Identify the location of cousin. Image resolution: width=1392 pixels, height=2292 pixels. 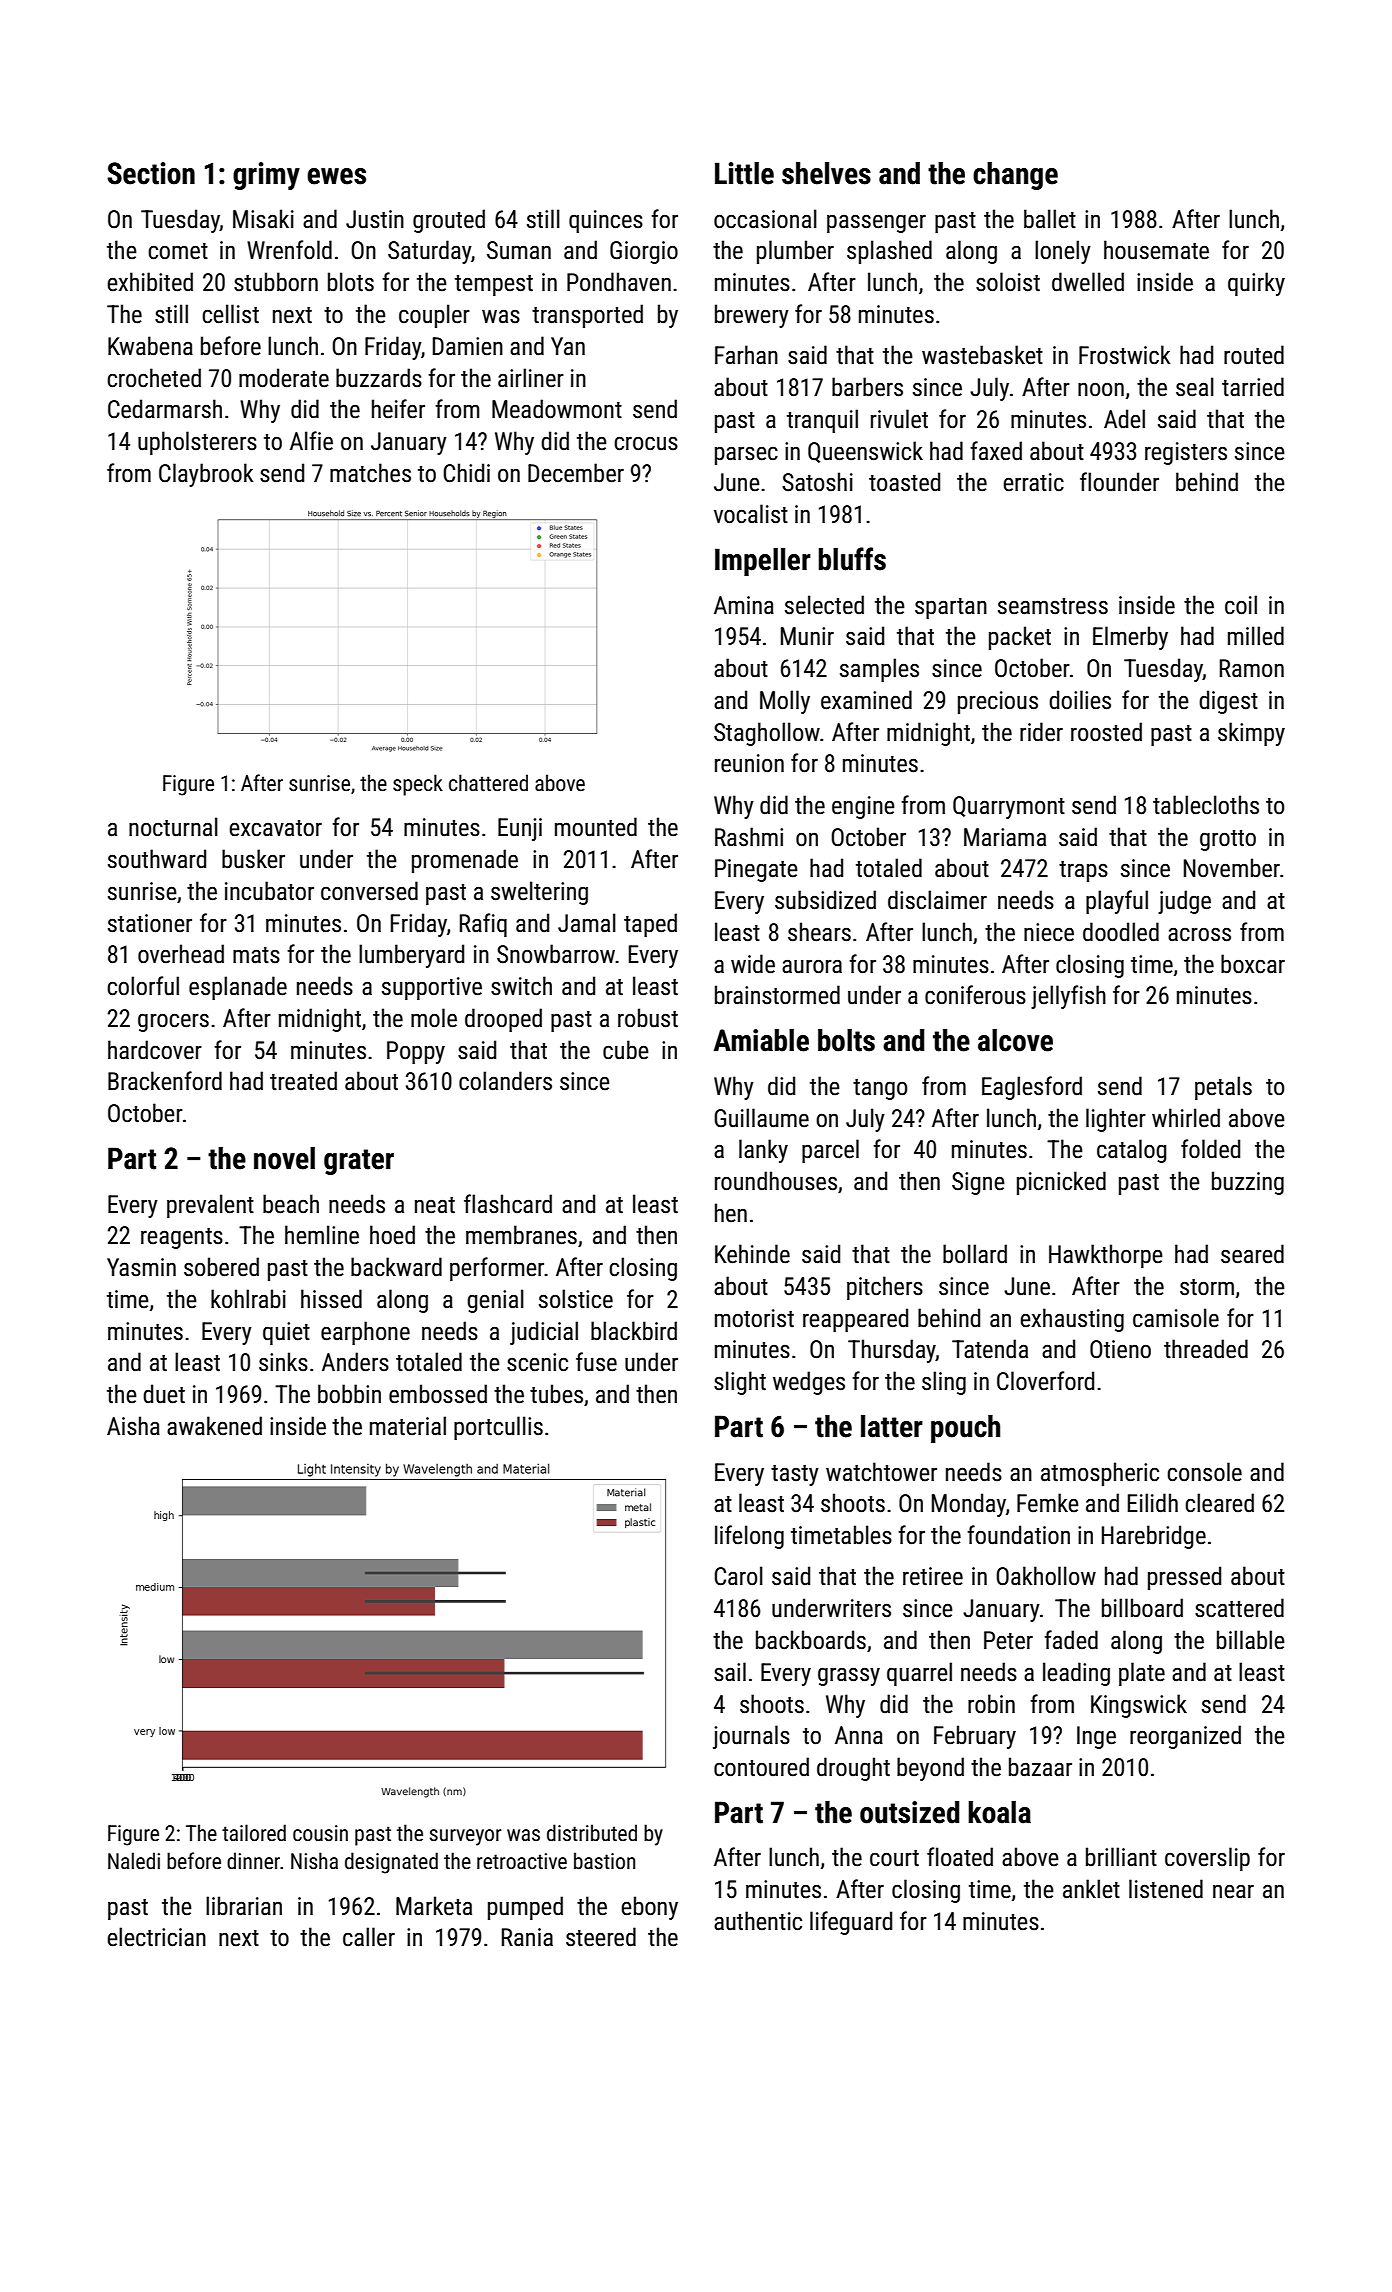
(320, 1833).
